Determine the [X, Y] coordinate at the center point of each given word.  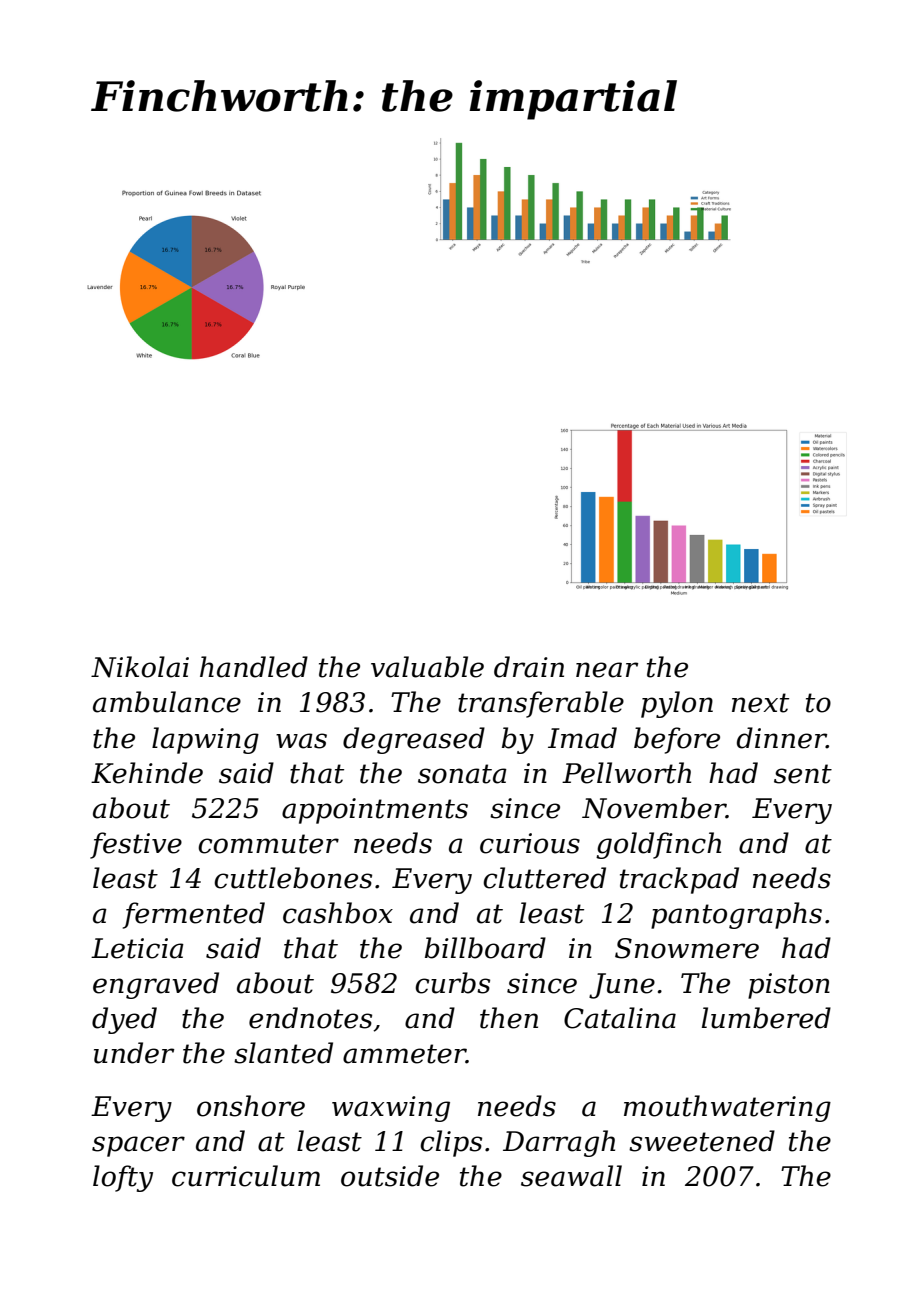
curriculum [246, 1176]
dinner [782, 738]
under [134, 1053]
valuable [427, 667]
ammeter [404, 1054]
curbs [452, 983]
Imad [582, 738]
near [607, 670]
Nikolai [140, 667]
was [301, 741]
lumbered [766, 1018]
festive [136, 845]
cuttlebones [293, 878]
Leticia [137, 948]
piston [789, 986]
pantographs [736, 915]
